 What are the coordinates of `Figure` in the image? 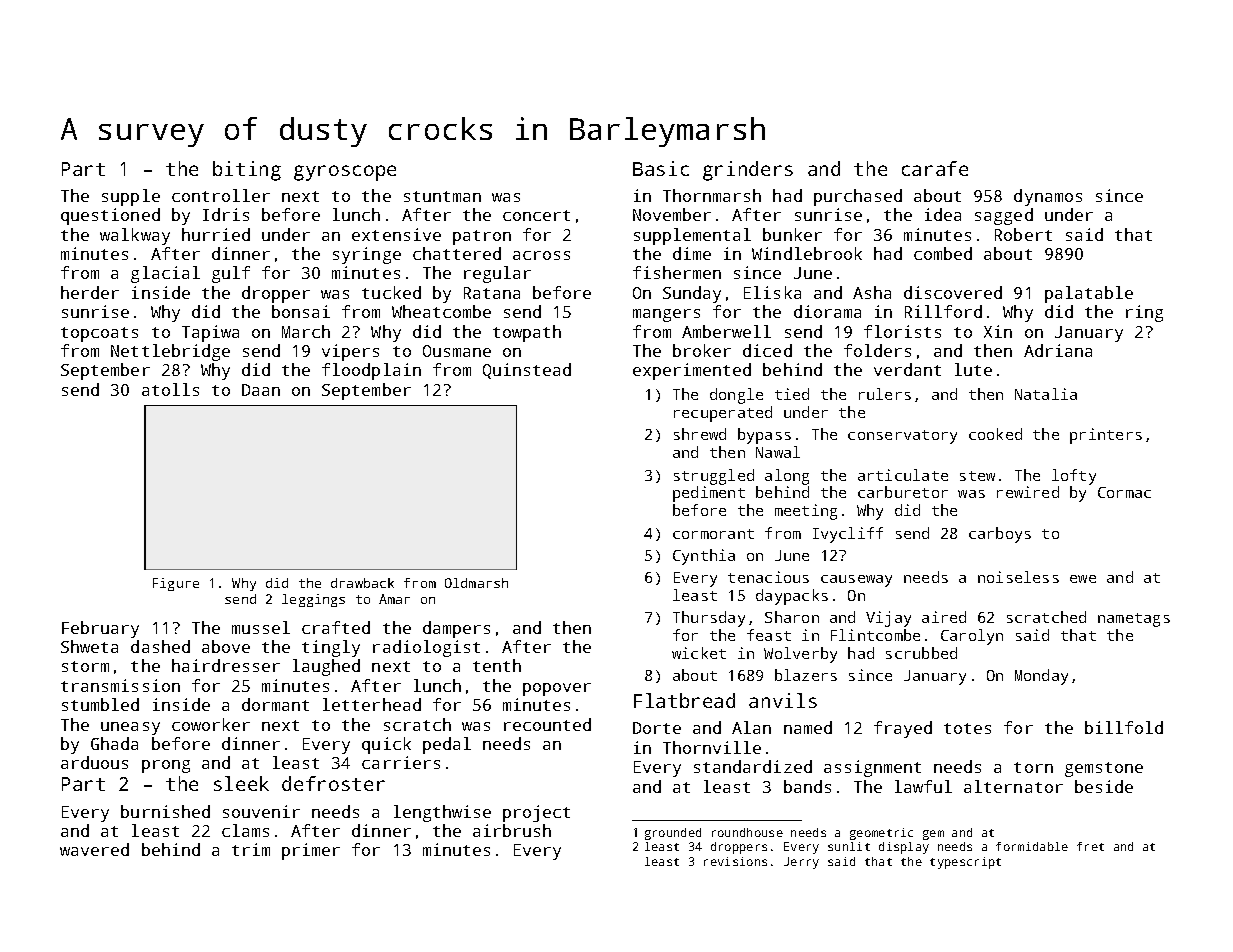 It's located at (176, 584).
